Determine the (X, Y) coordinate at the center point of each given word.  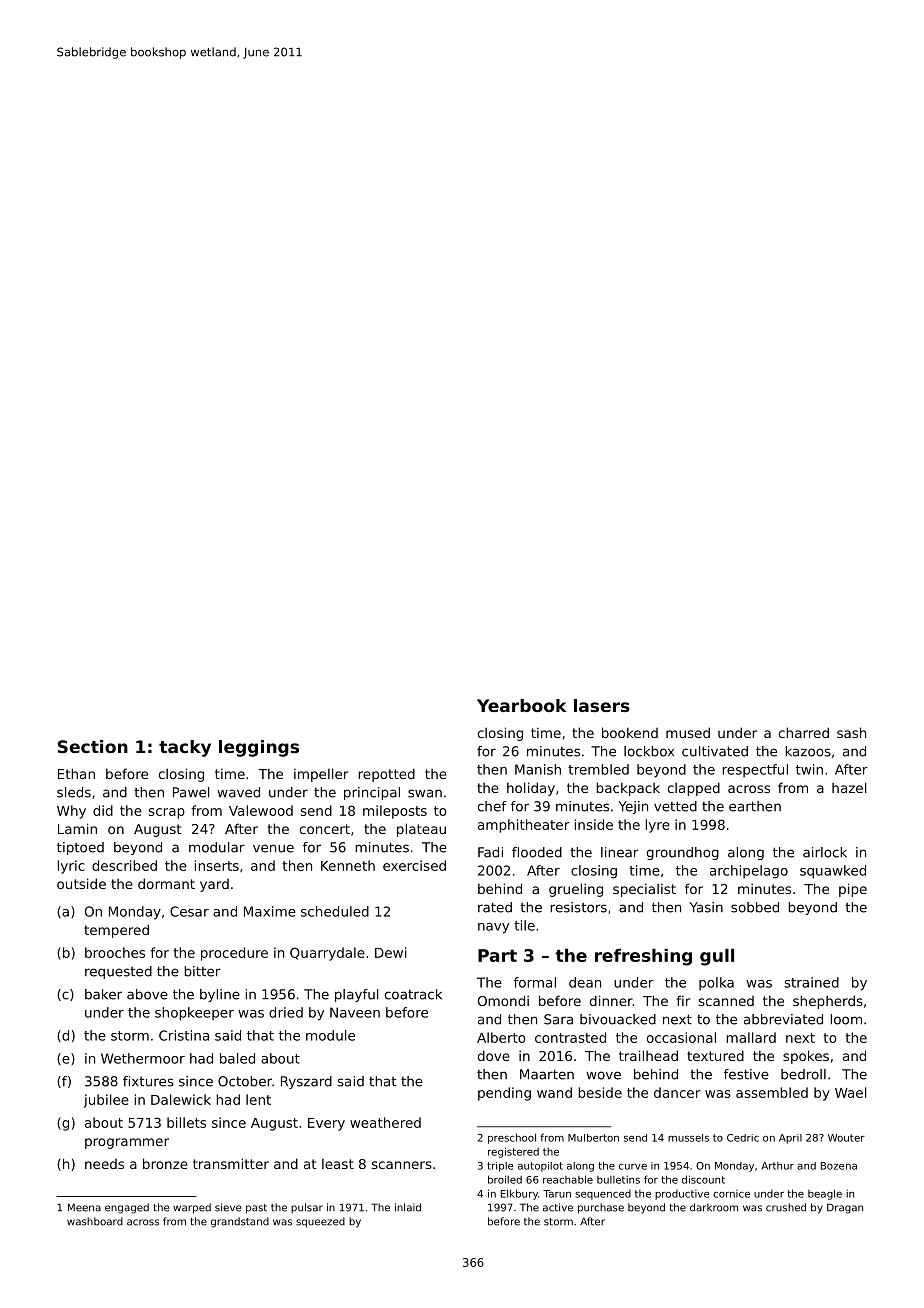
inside (594, 824)
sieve (228, 1207)
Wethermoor (143, 1058)
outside (81, 883)
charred (804, 732)
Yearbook (522, 705)
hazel (849, 787)
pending (504, 1094)
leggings (259, 748)
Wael (851, 1092)
